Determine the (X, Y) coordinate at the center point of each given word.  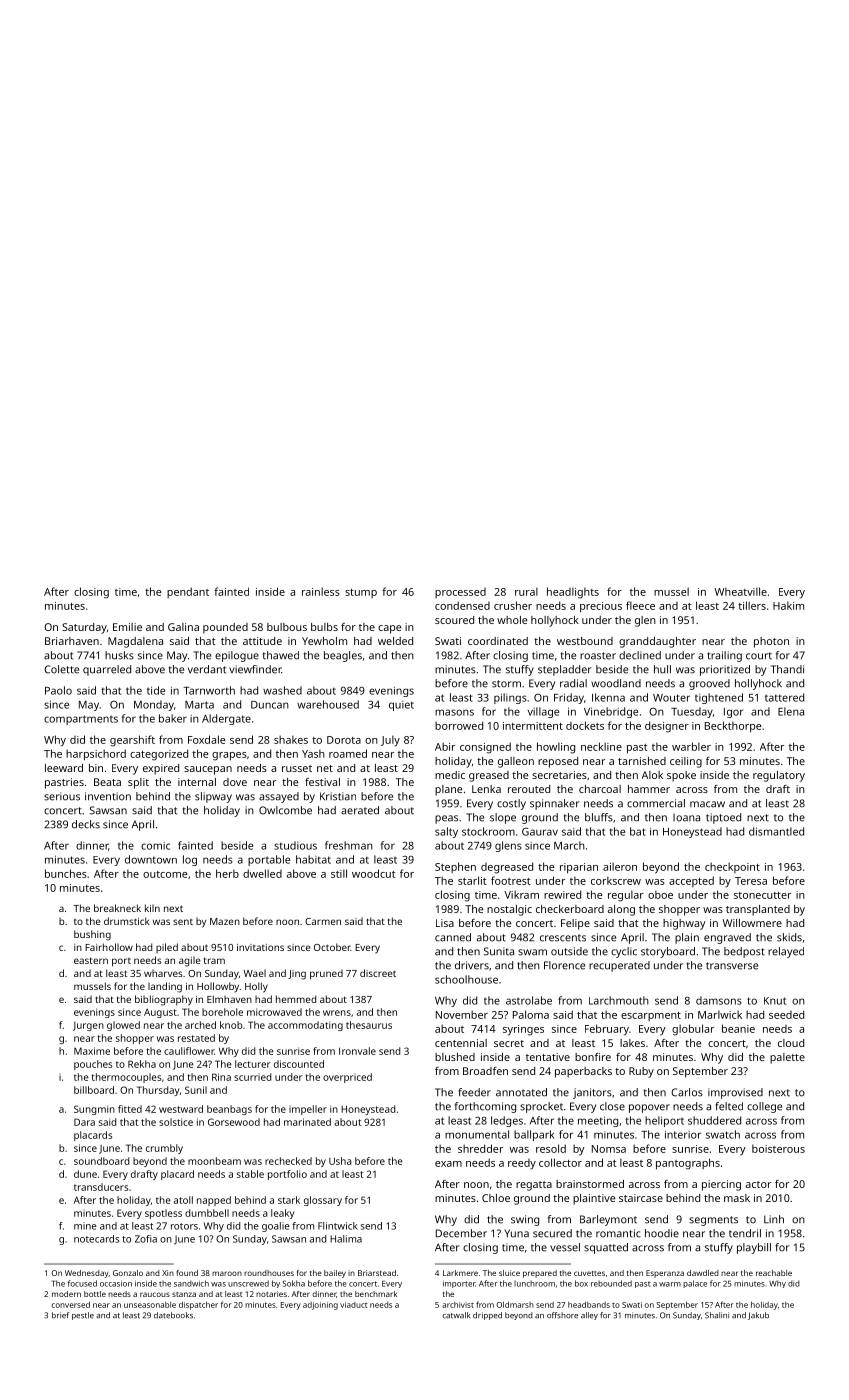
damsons (719, 1000)
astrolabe (529, 1000)
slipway (213, 797)
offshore (562, 1315)
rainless (321, 591)
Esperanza (665, 1274)
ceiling (686, 762)
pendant (188, 592)
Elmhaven (229, 999)
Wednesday (87, 1274)
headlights (573, 593)
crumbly (164, 1149)
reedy (522, 1164)
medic (450, 775)
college (764, 1107)
